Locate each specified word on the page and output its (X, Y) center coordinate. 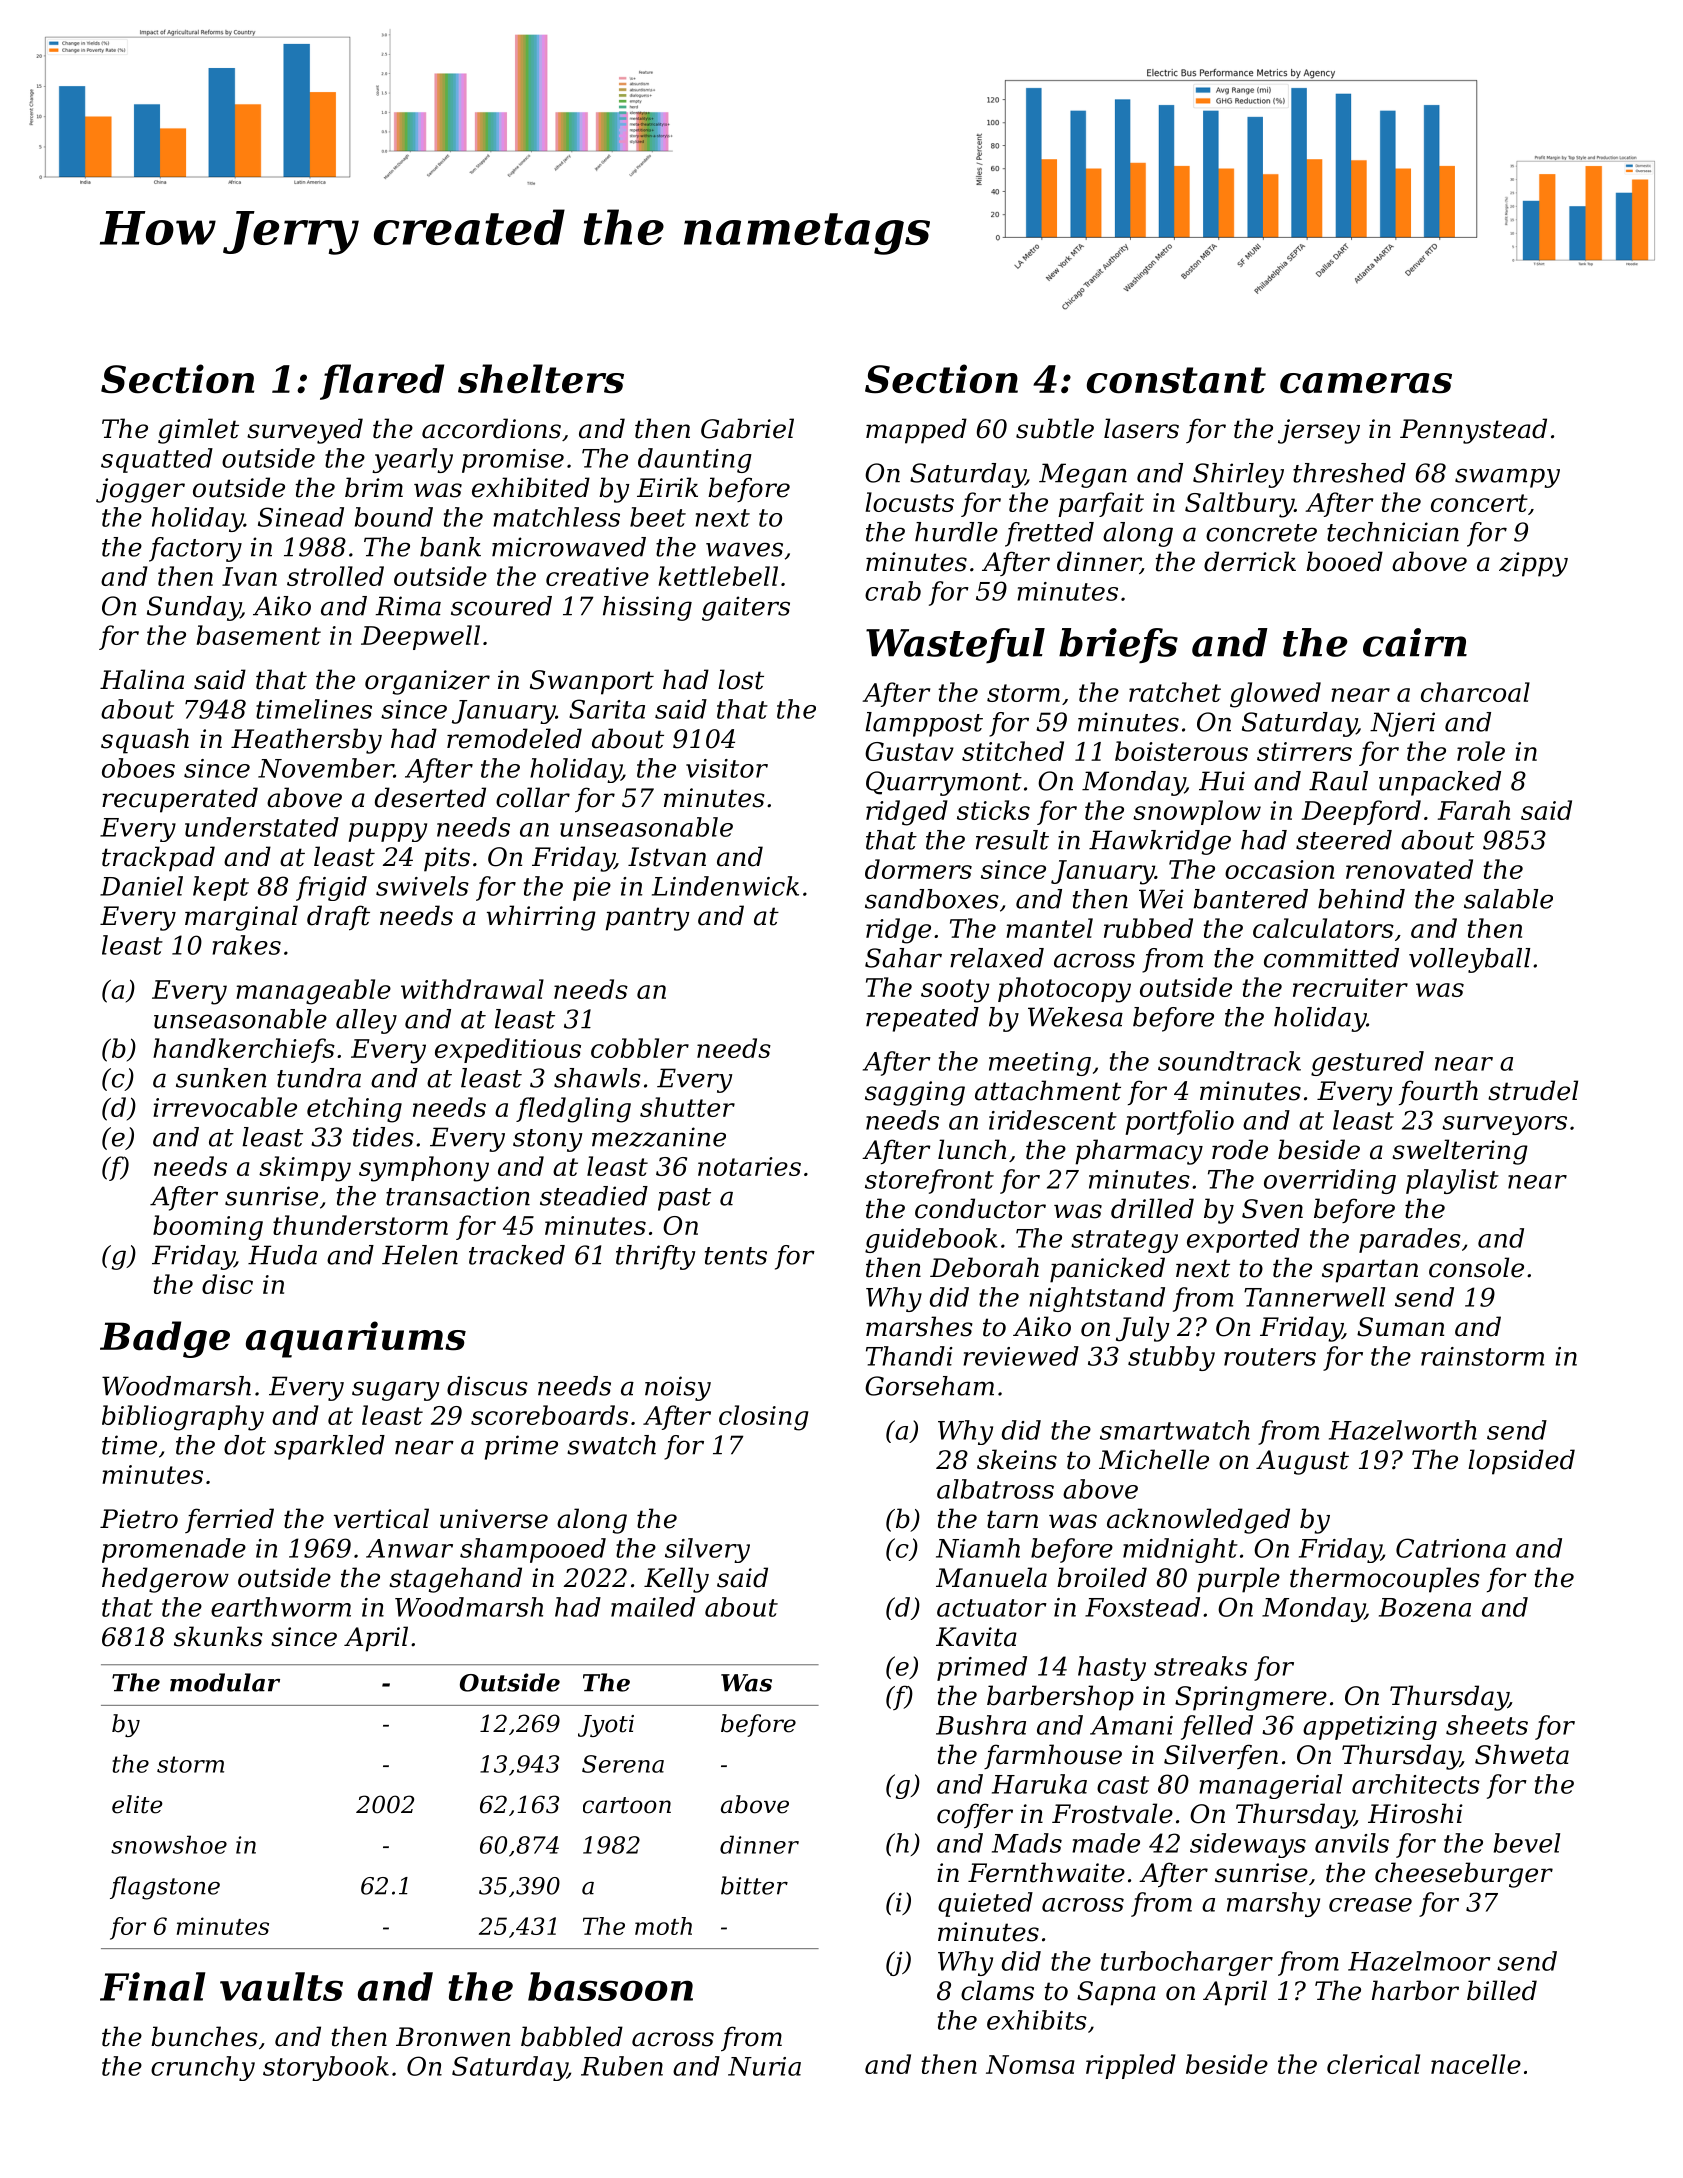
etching (354, 1110)
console (1476, 1267)
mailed (653, 1607)
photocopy (1064, 990)
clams (997, 1990)
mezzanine (659, 1137)
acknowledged (1198, 1521)
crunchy (203, 2068)
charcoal (1475, 692)
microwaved (569, 547)
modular (225, 1682)
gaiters (746, 608)
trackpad (158, 859)
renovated (1409, 869)
